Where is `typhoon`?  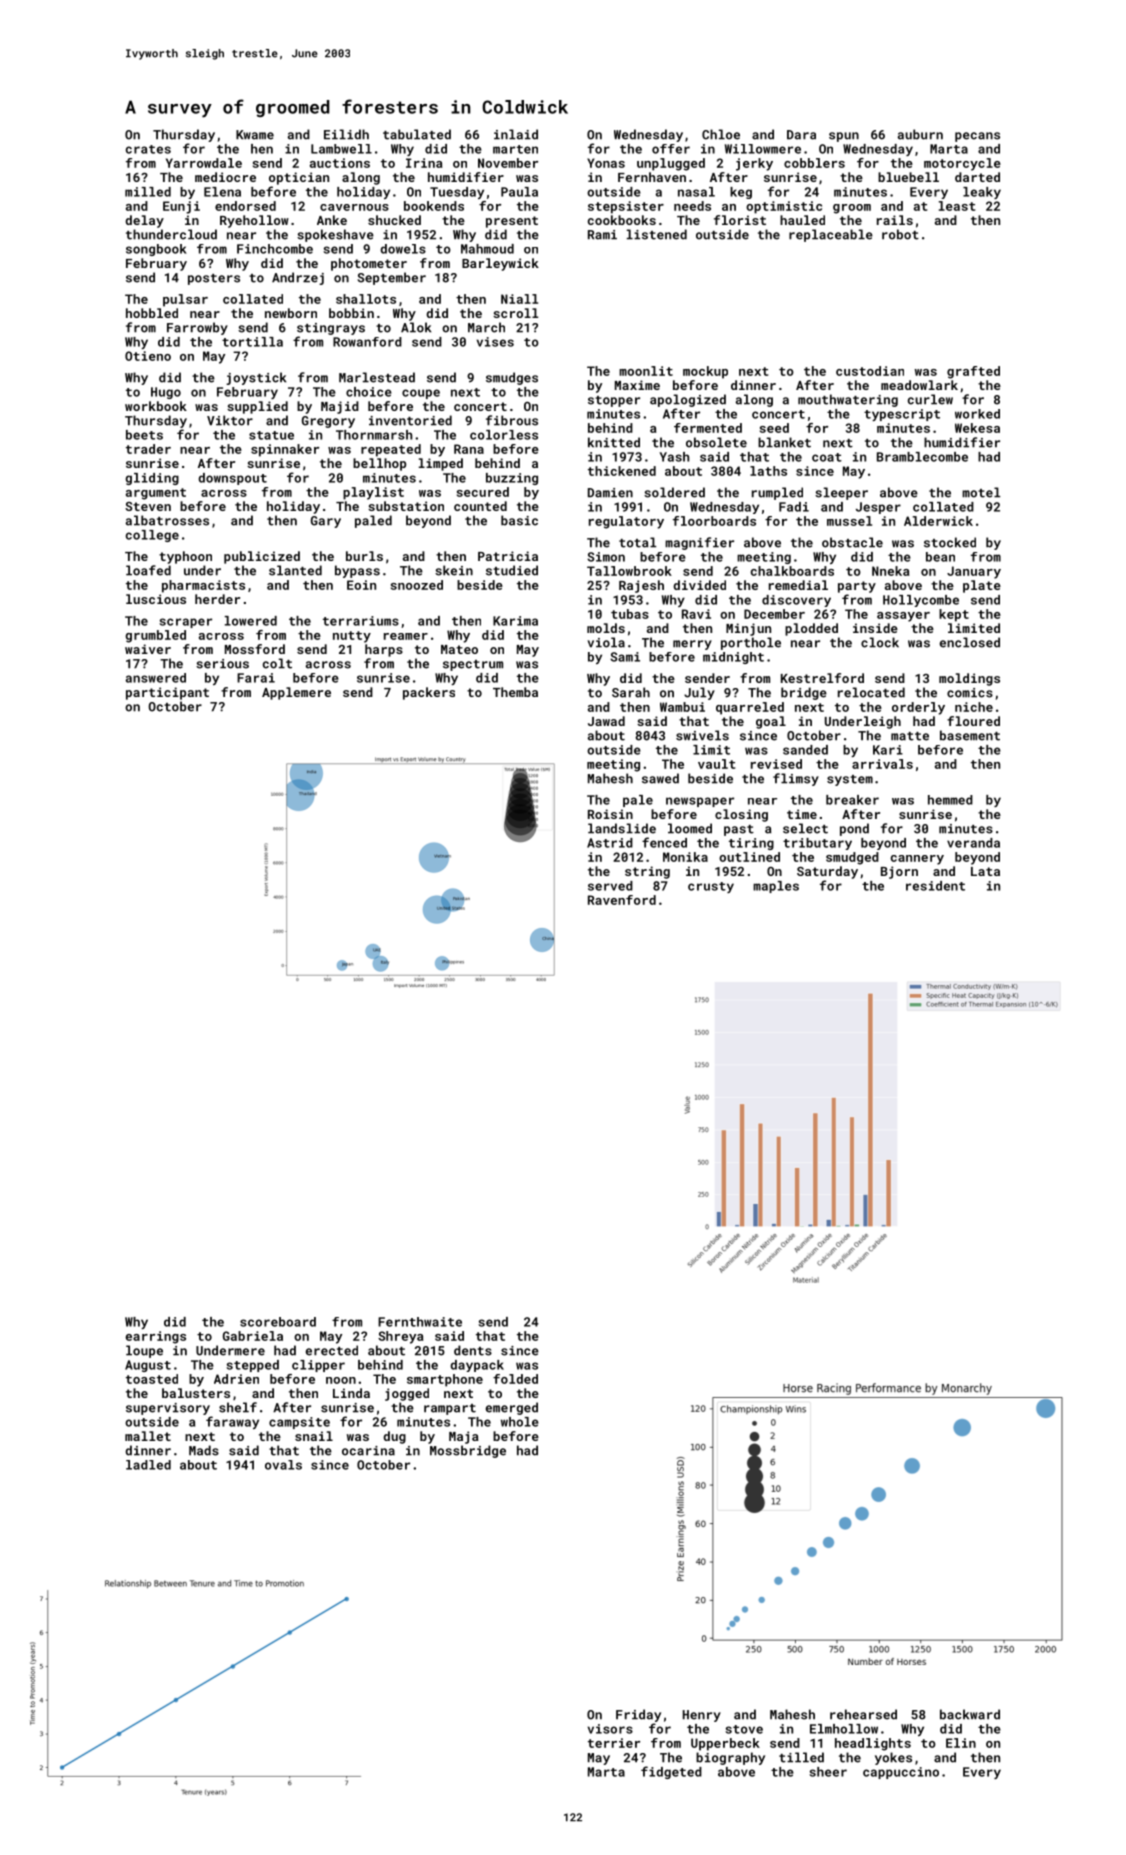 typhoon is located at coordinates (185, 557).
